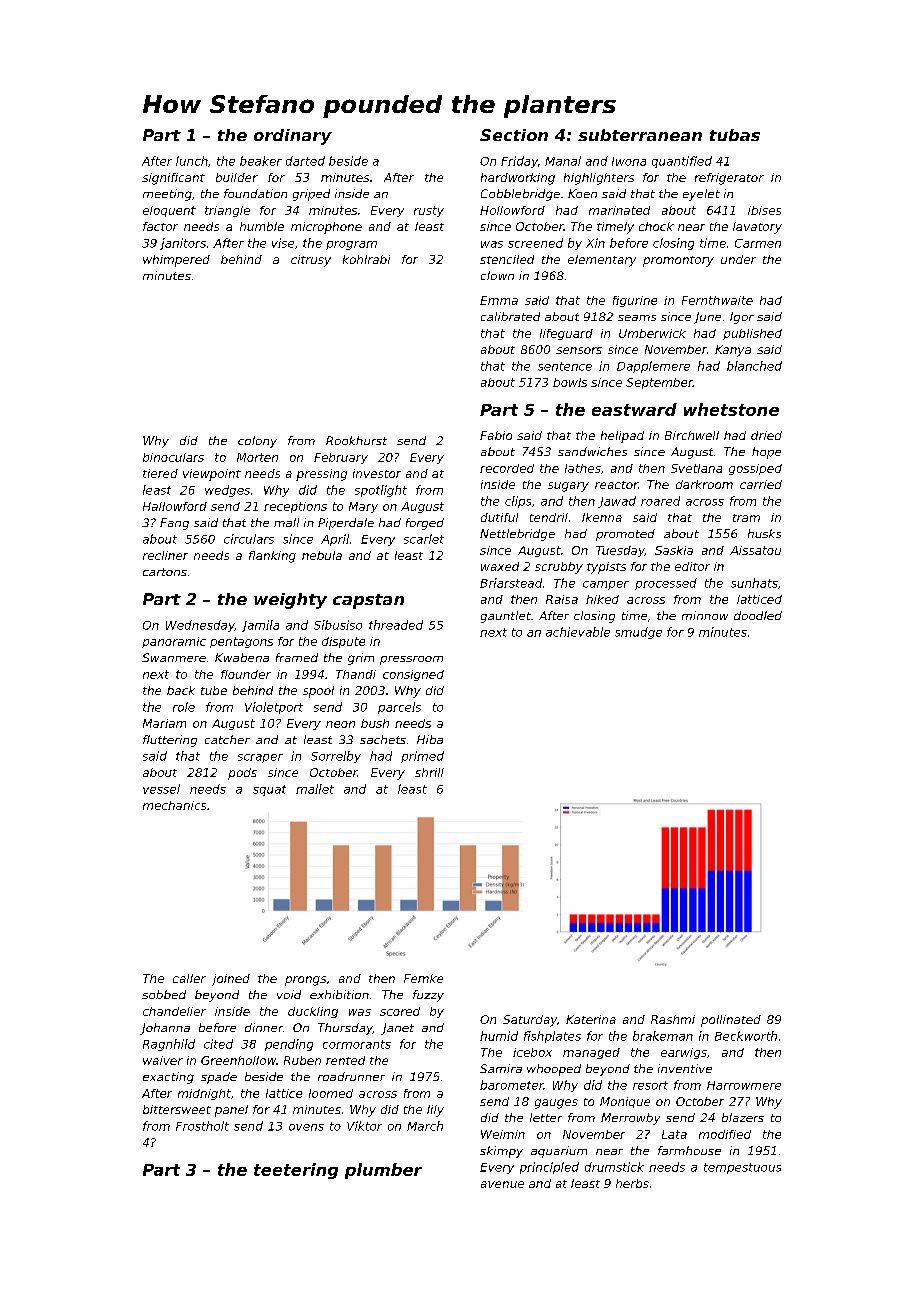 Image resolution: width=924 pixels, height=1314 pixels. I want to click on tubas, so click(735, 135).
